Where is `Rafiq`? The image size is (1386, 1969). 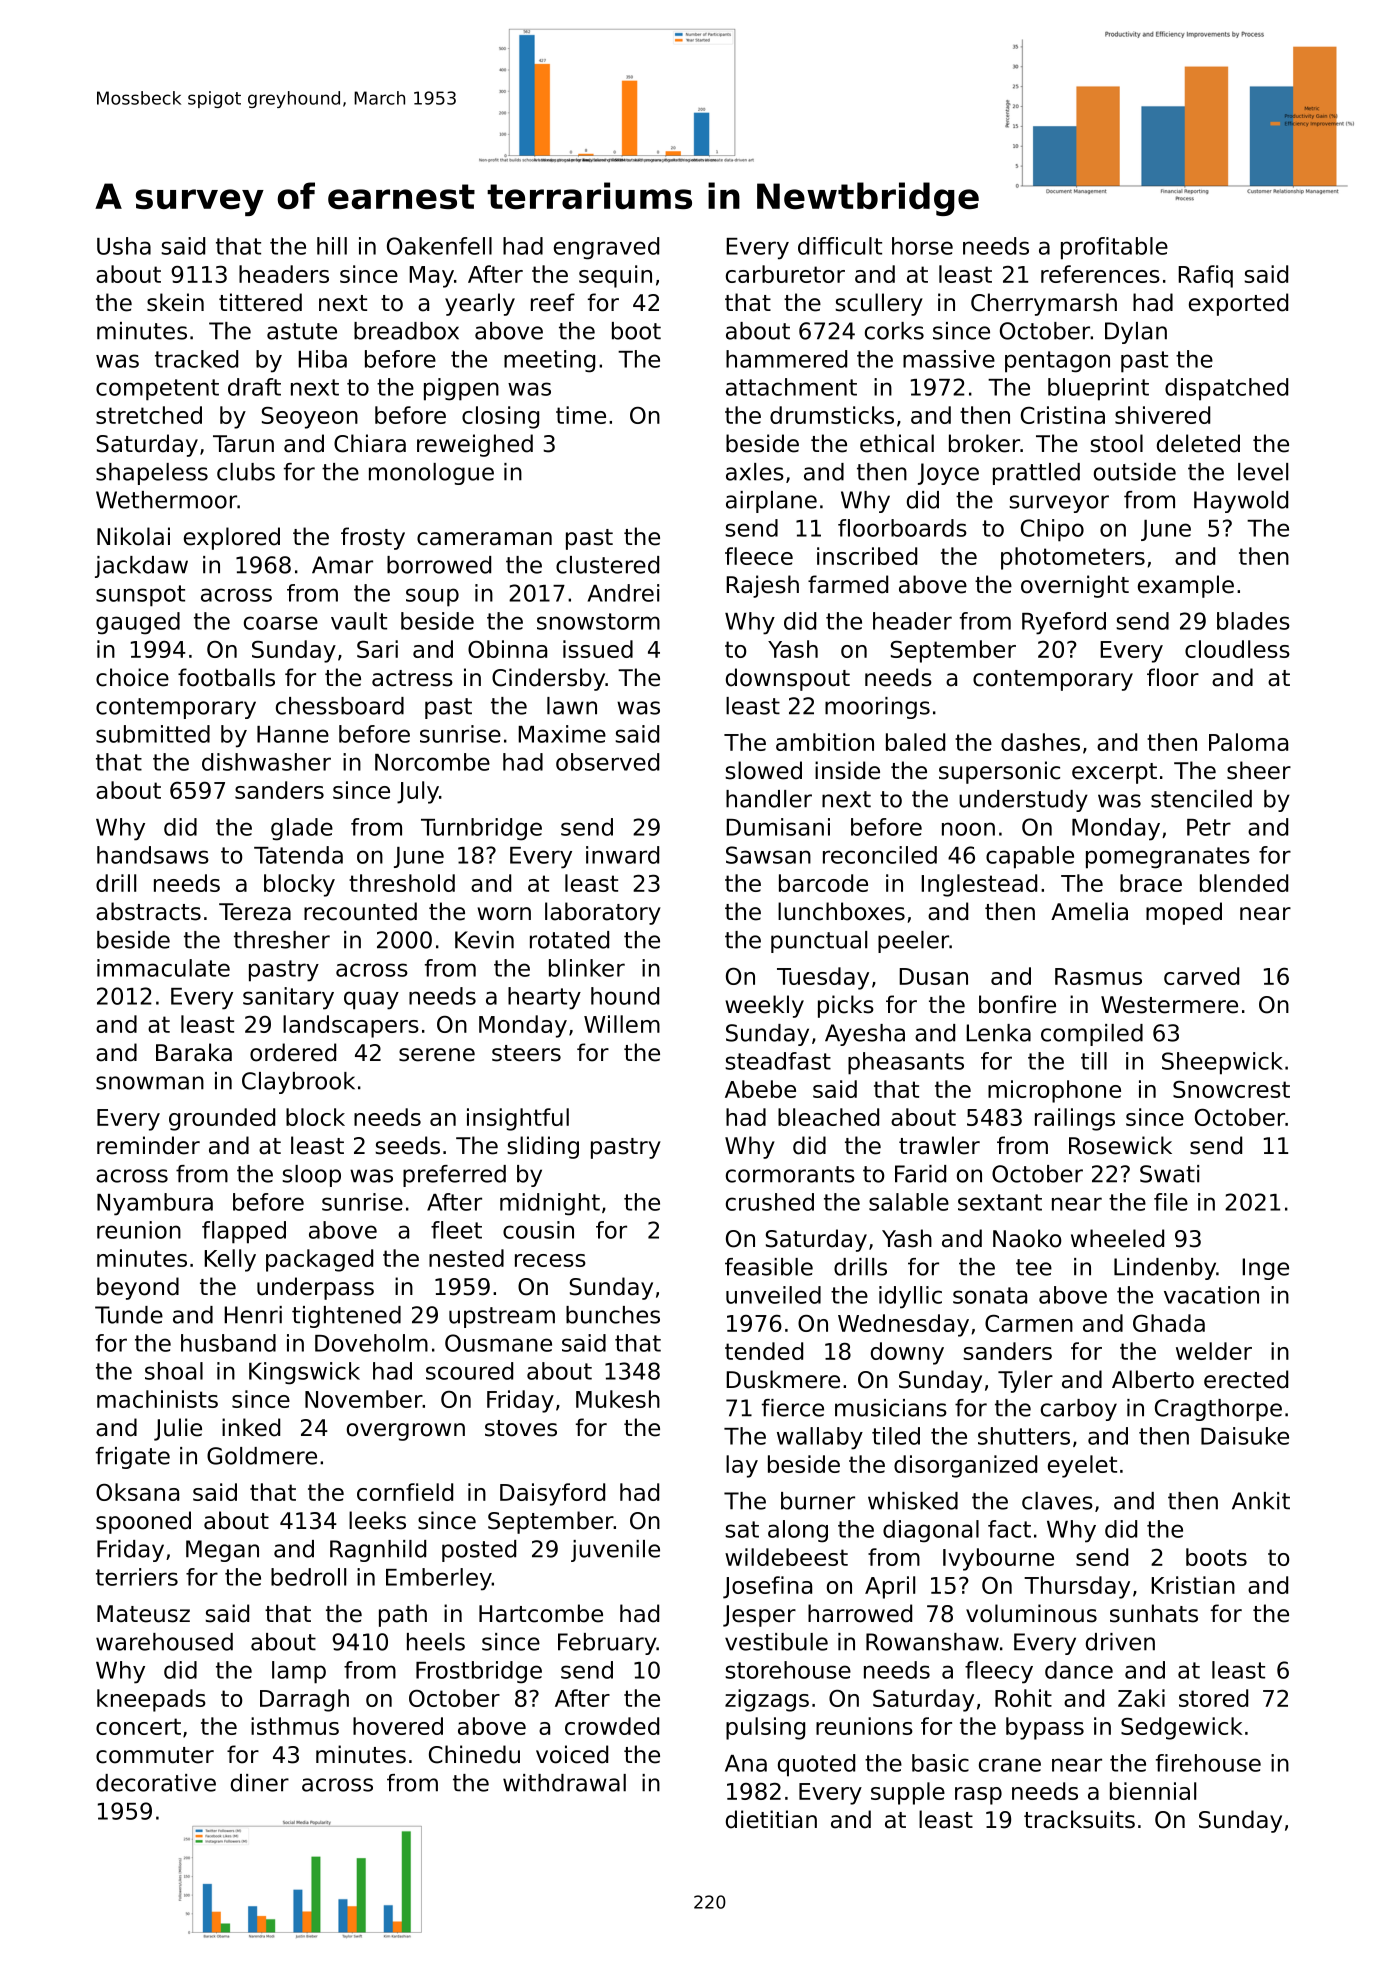 Rafiq is located at coordinates (1205, 276).
